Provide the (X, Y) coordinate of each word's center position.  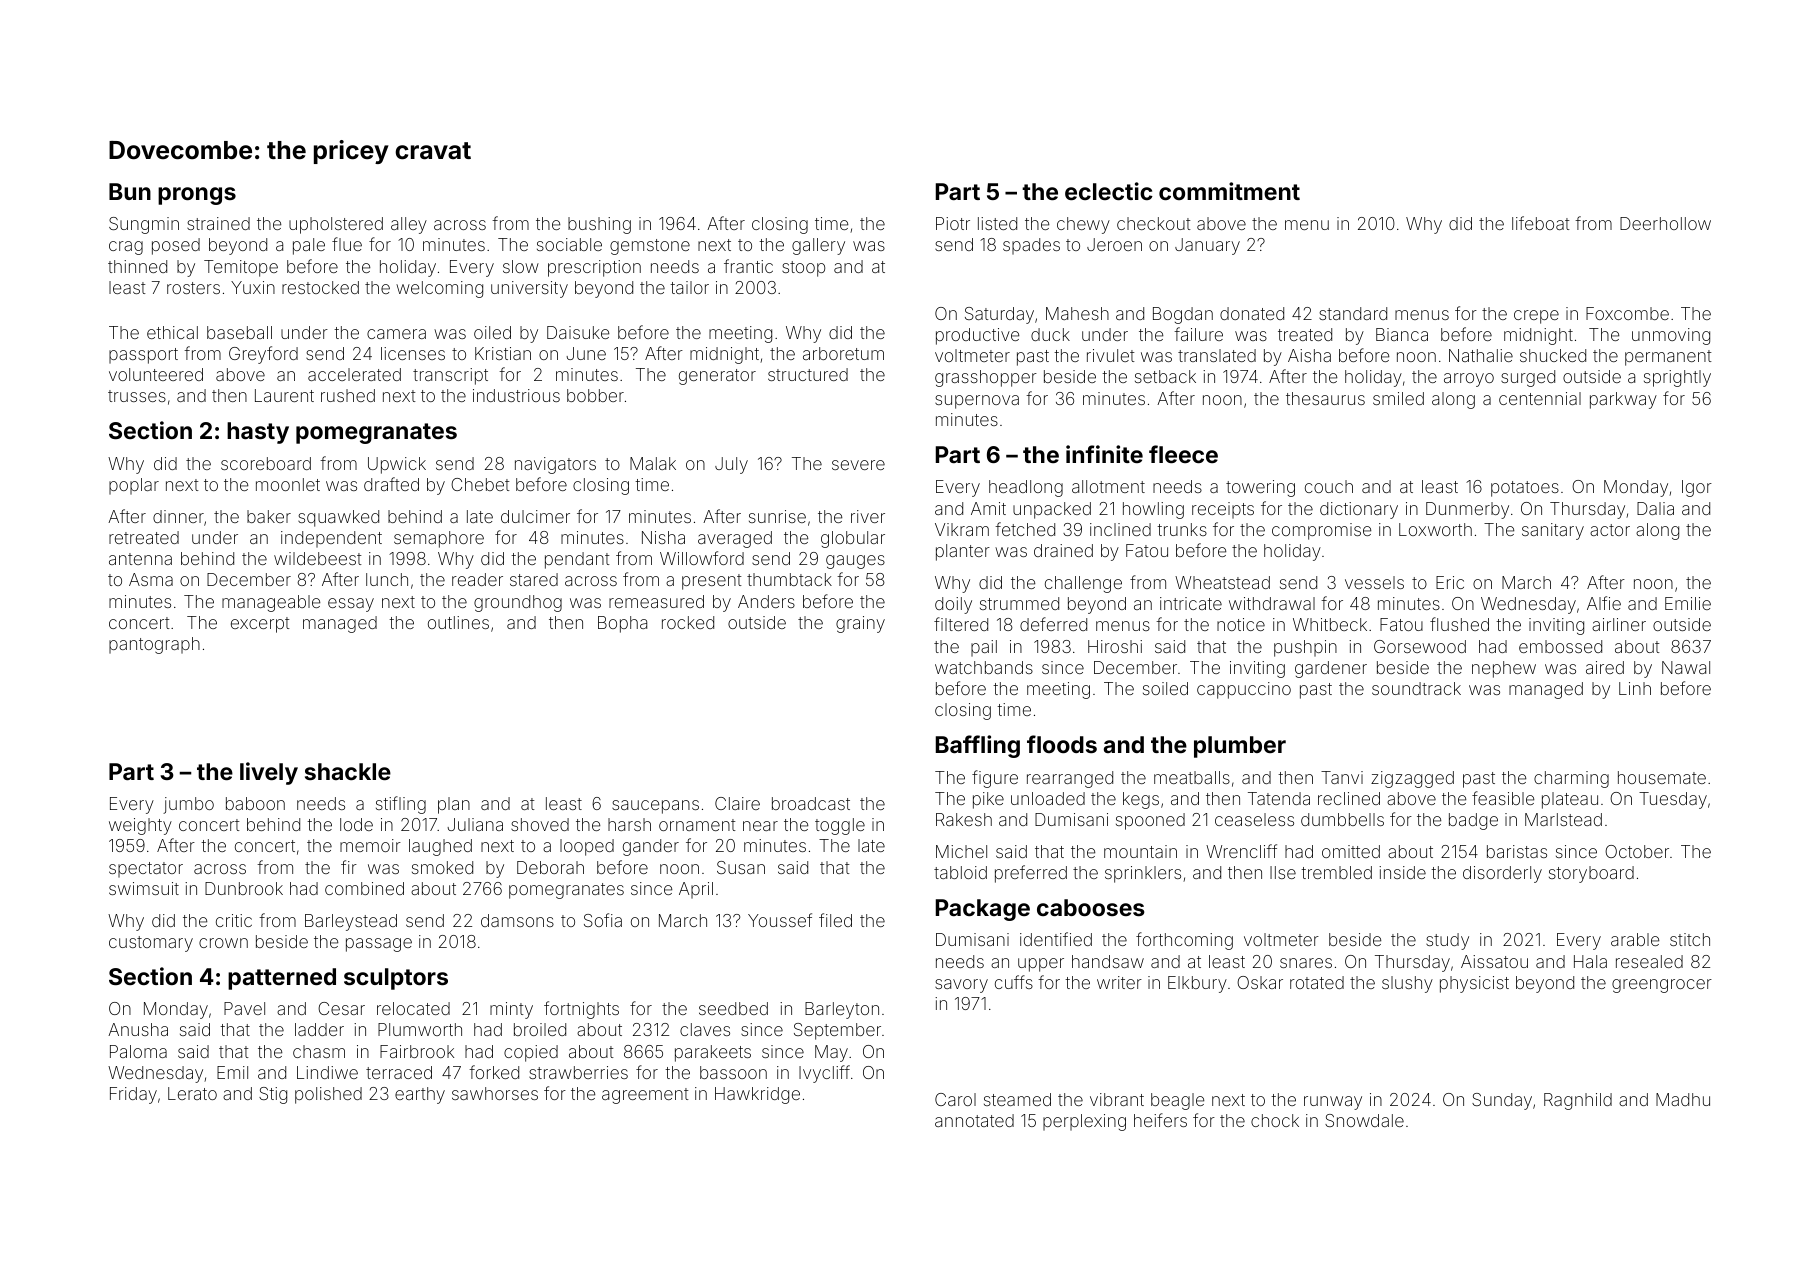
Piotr (953, 223)
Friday (133, 1095)
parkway (1623, 400)
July (731, 465)
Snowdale (1364, 1120)
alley (409, 225)
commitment (1229, 191)
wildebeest (318, 558)
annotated (974, 1120)
